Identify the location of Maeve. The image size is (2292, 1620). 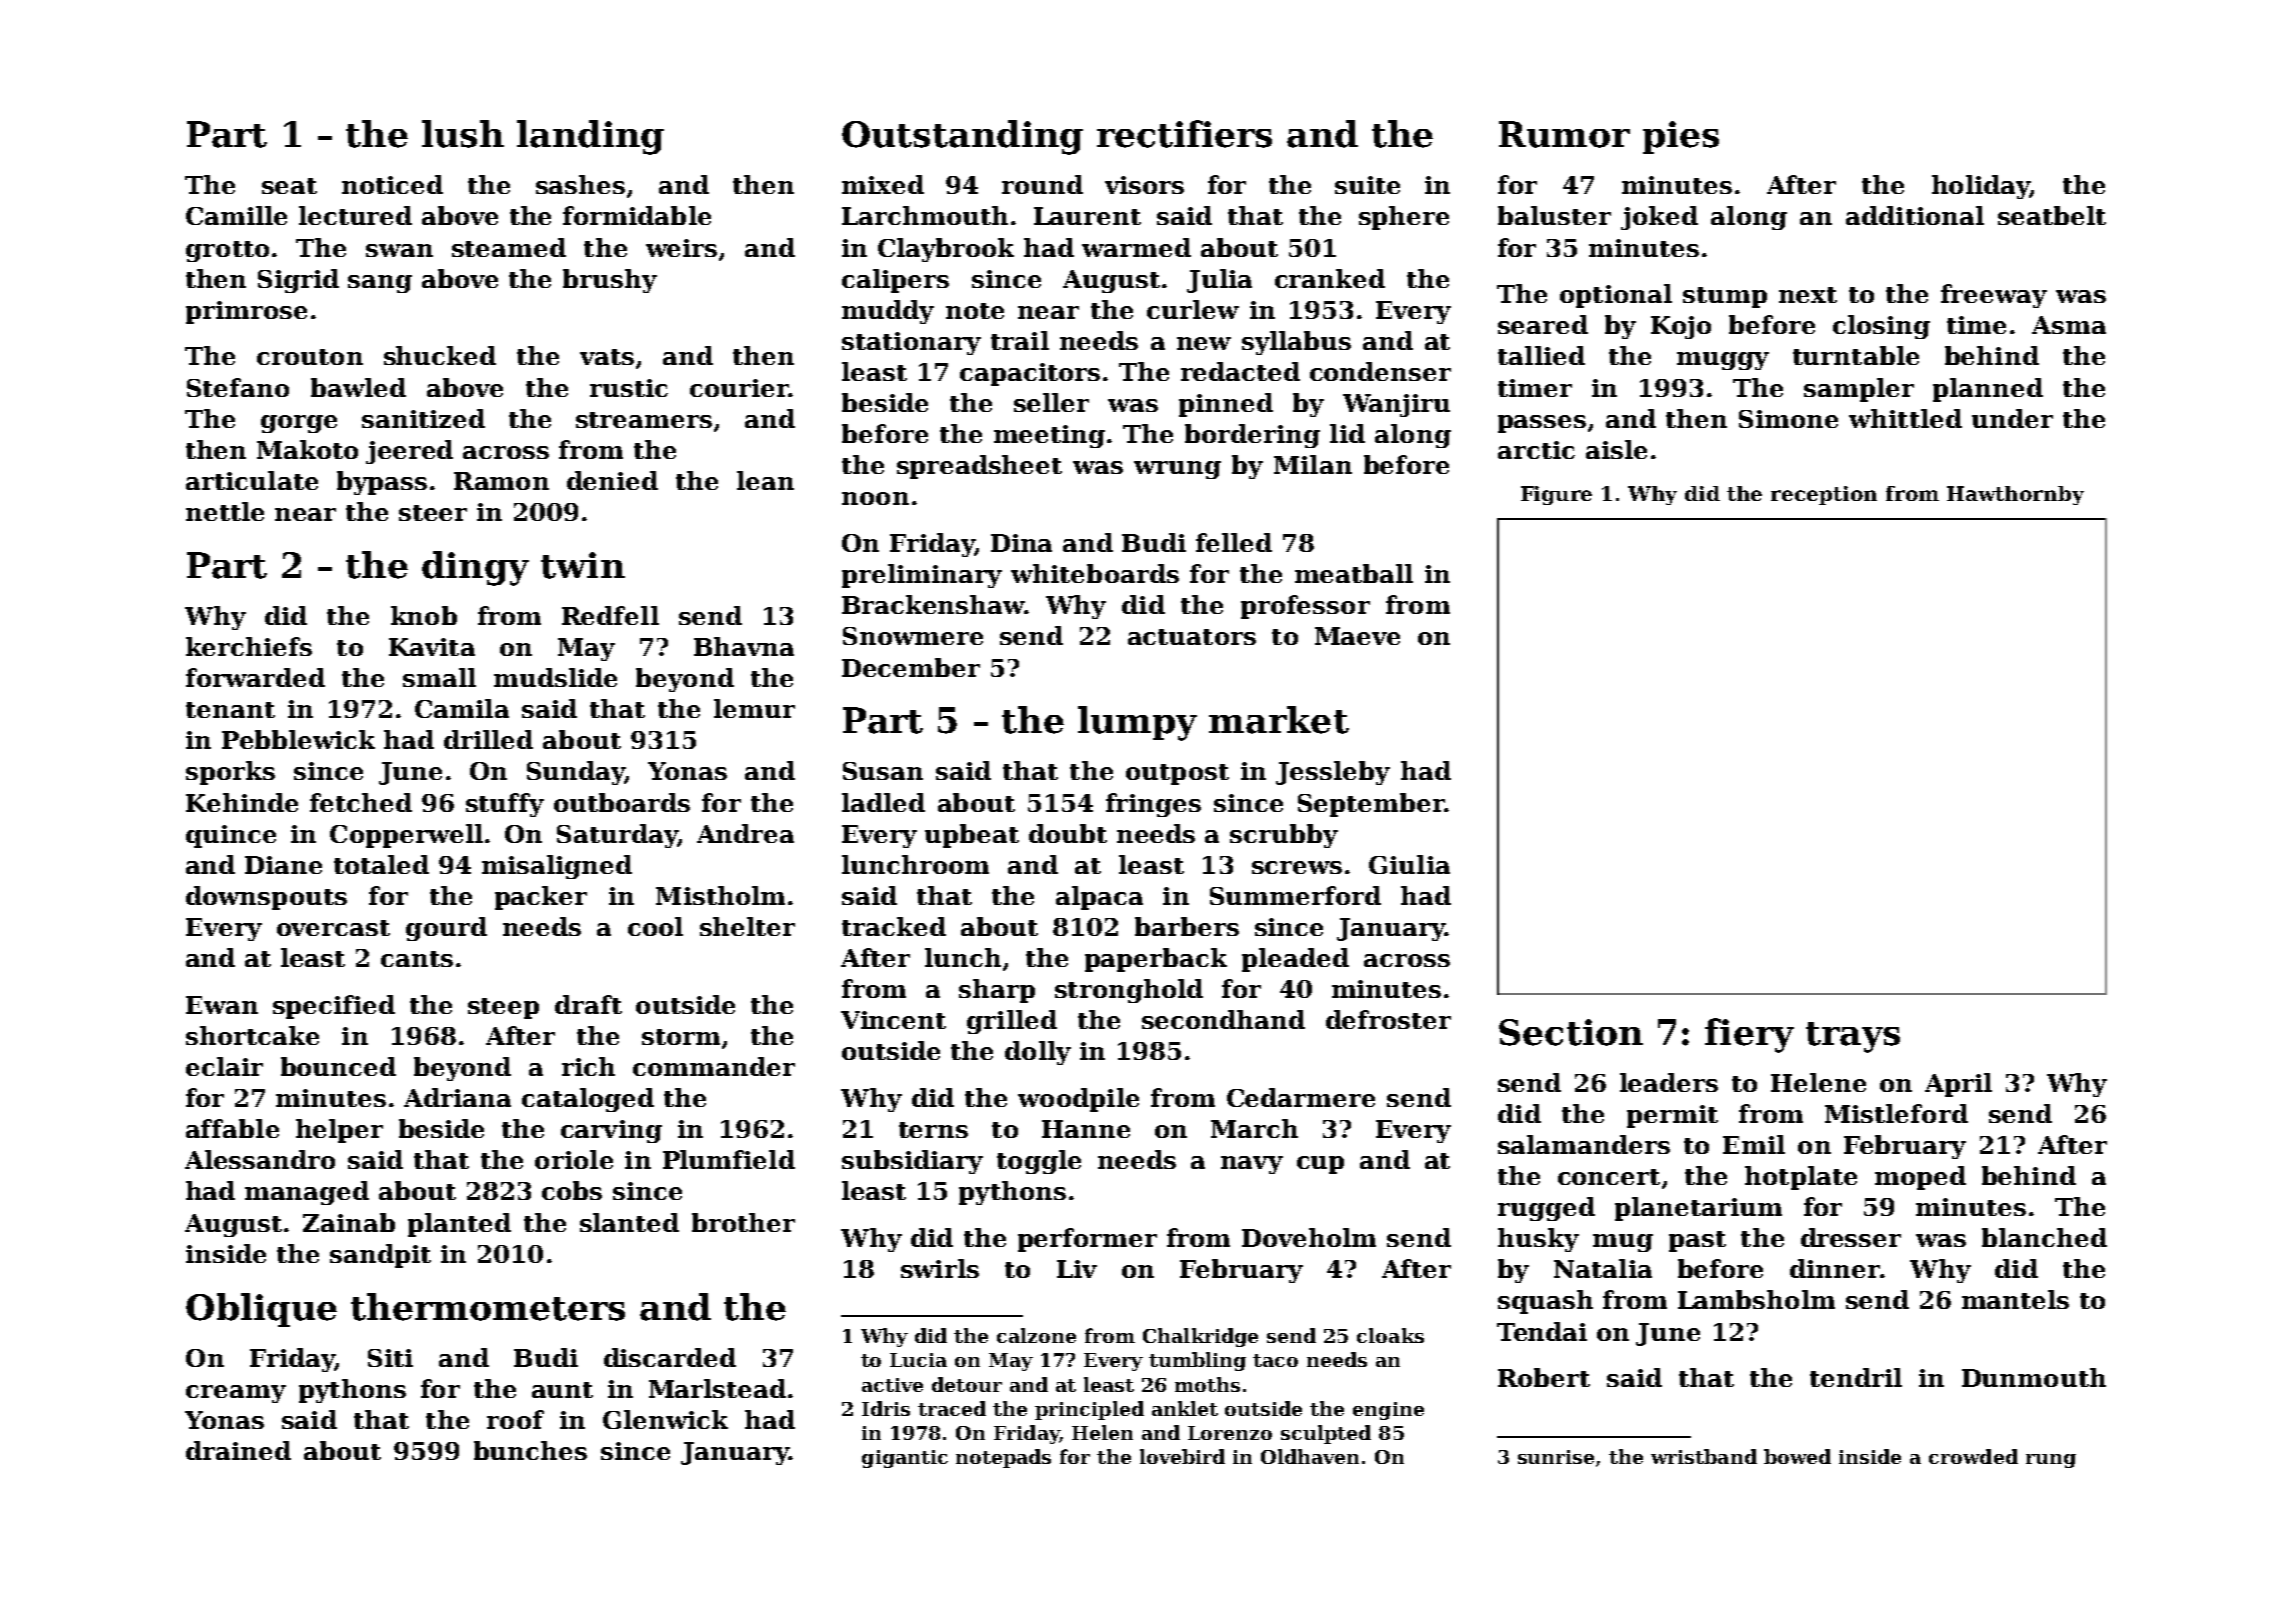
(1357, 636).
